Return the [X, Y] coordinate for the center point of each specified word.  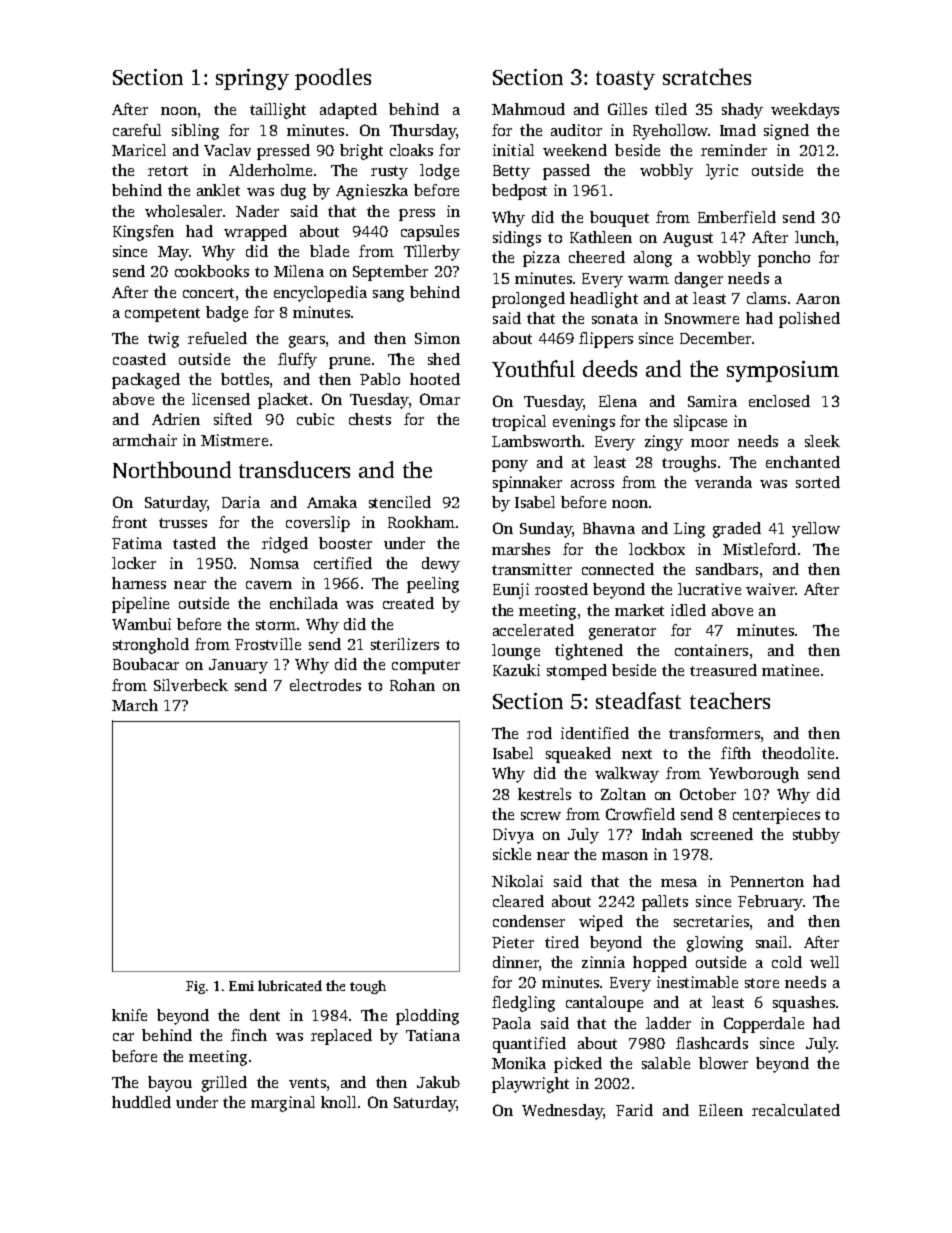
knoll [338, 1102]
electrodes [325, 685]
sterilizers [405, 644]
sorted [818, 482]
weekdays [805, 111]
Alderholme [270, 170]
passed [566, 172]
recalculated [796, 1110]
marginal [283, 1104]
